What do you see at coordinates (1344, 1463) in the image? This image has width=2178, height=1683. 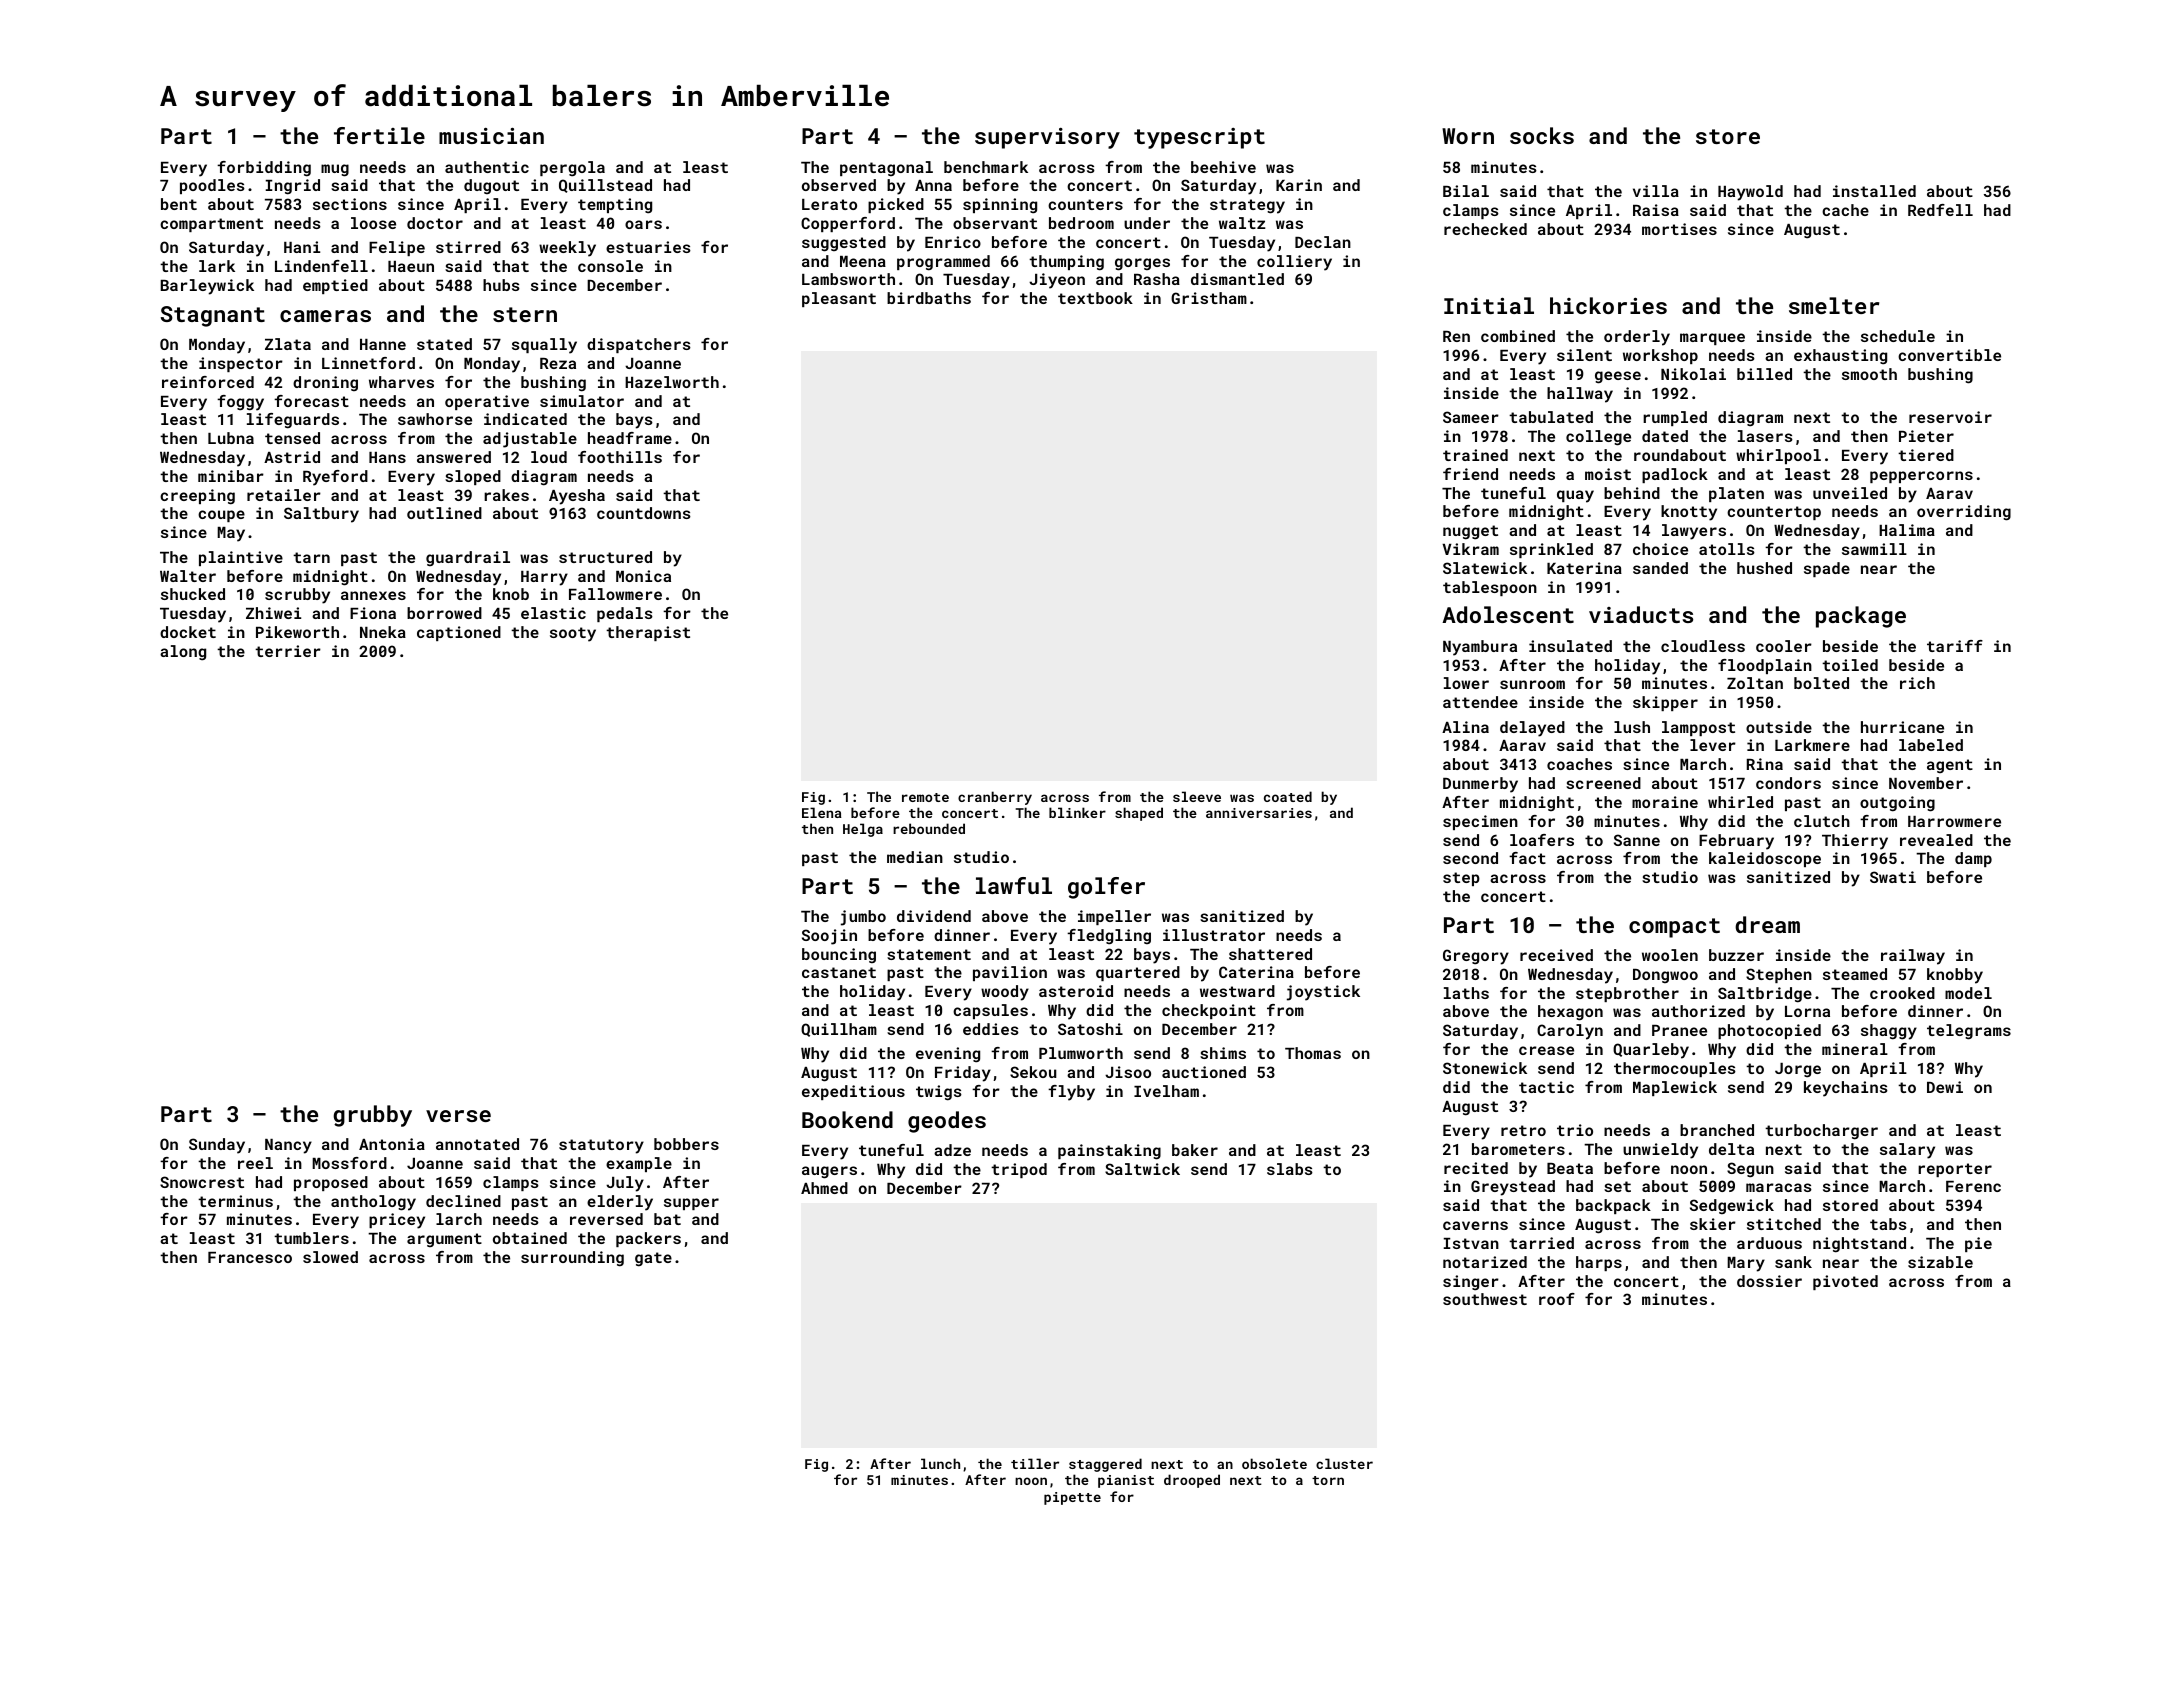 I see `cluster` at bounding box center [1344, 1463].
